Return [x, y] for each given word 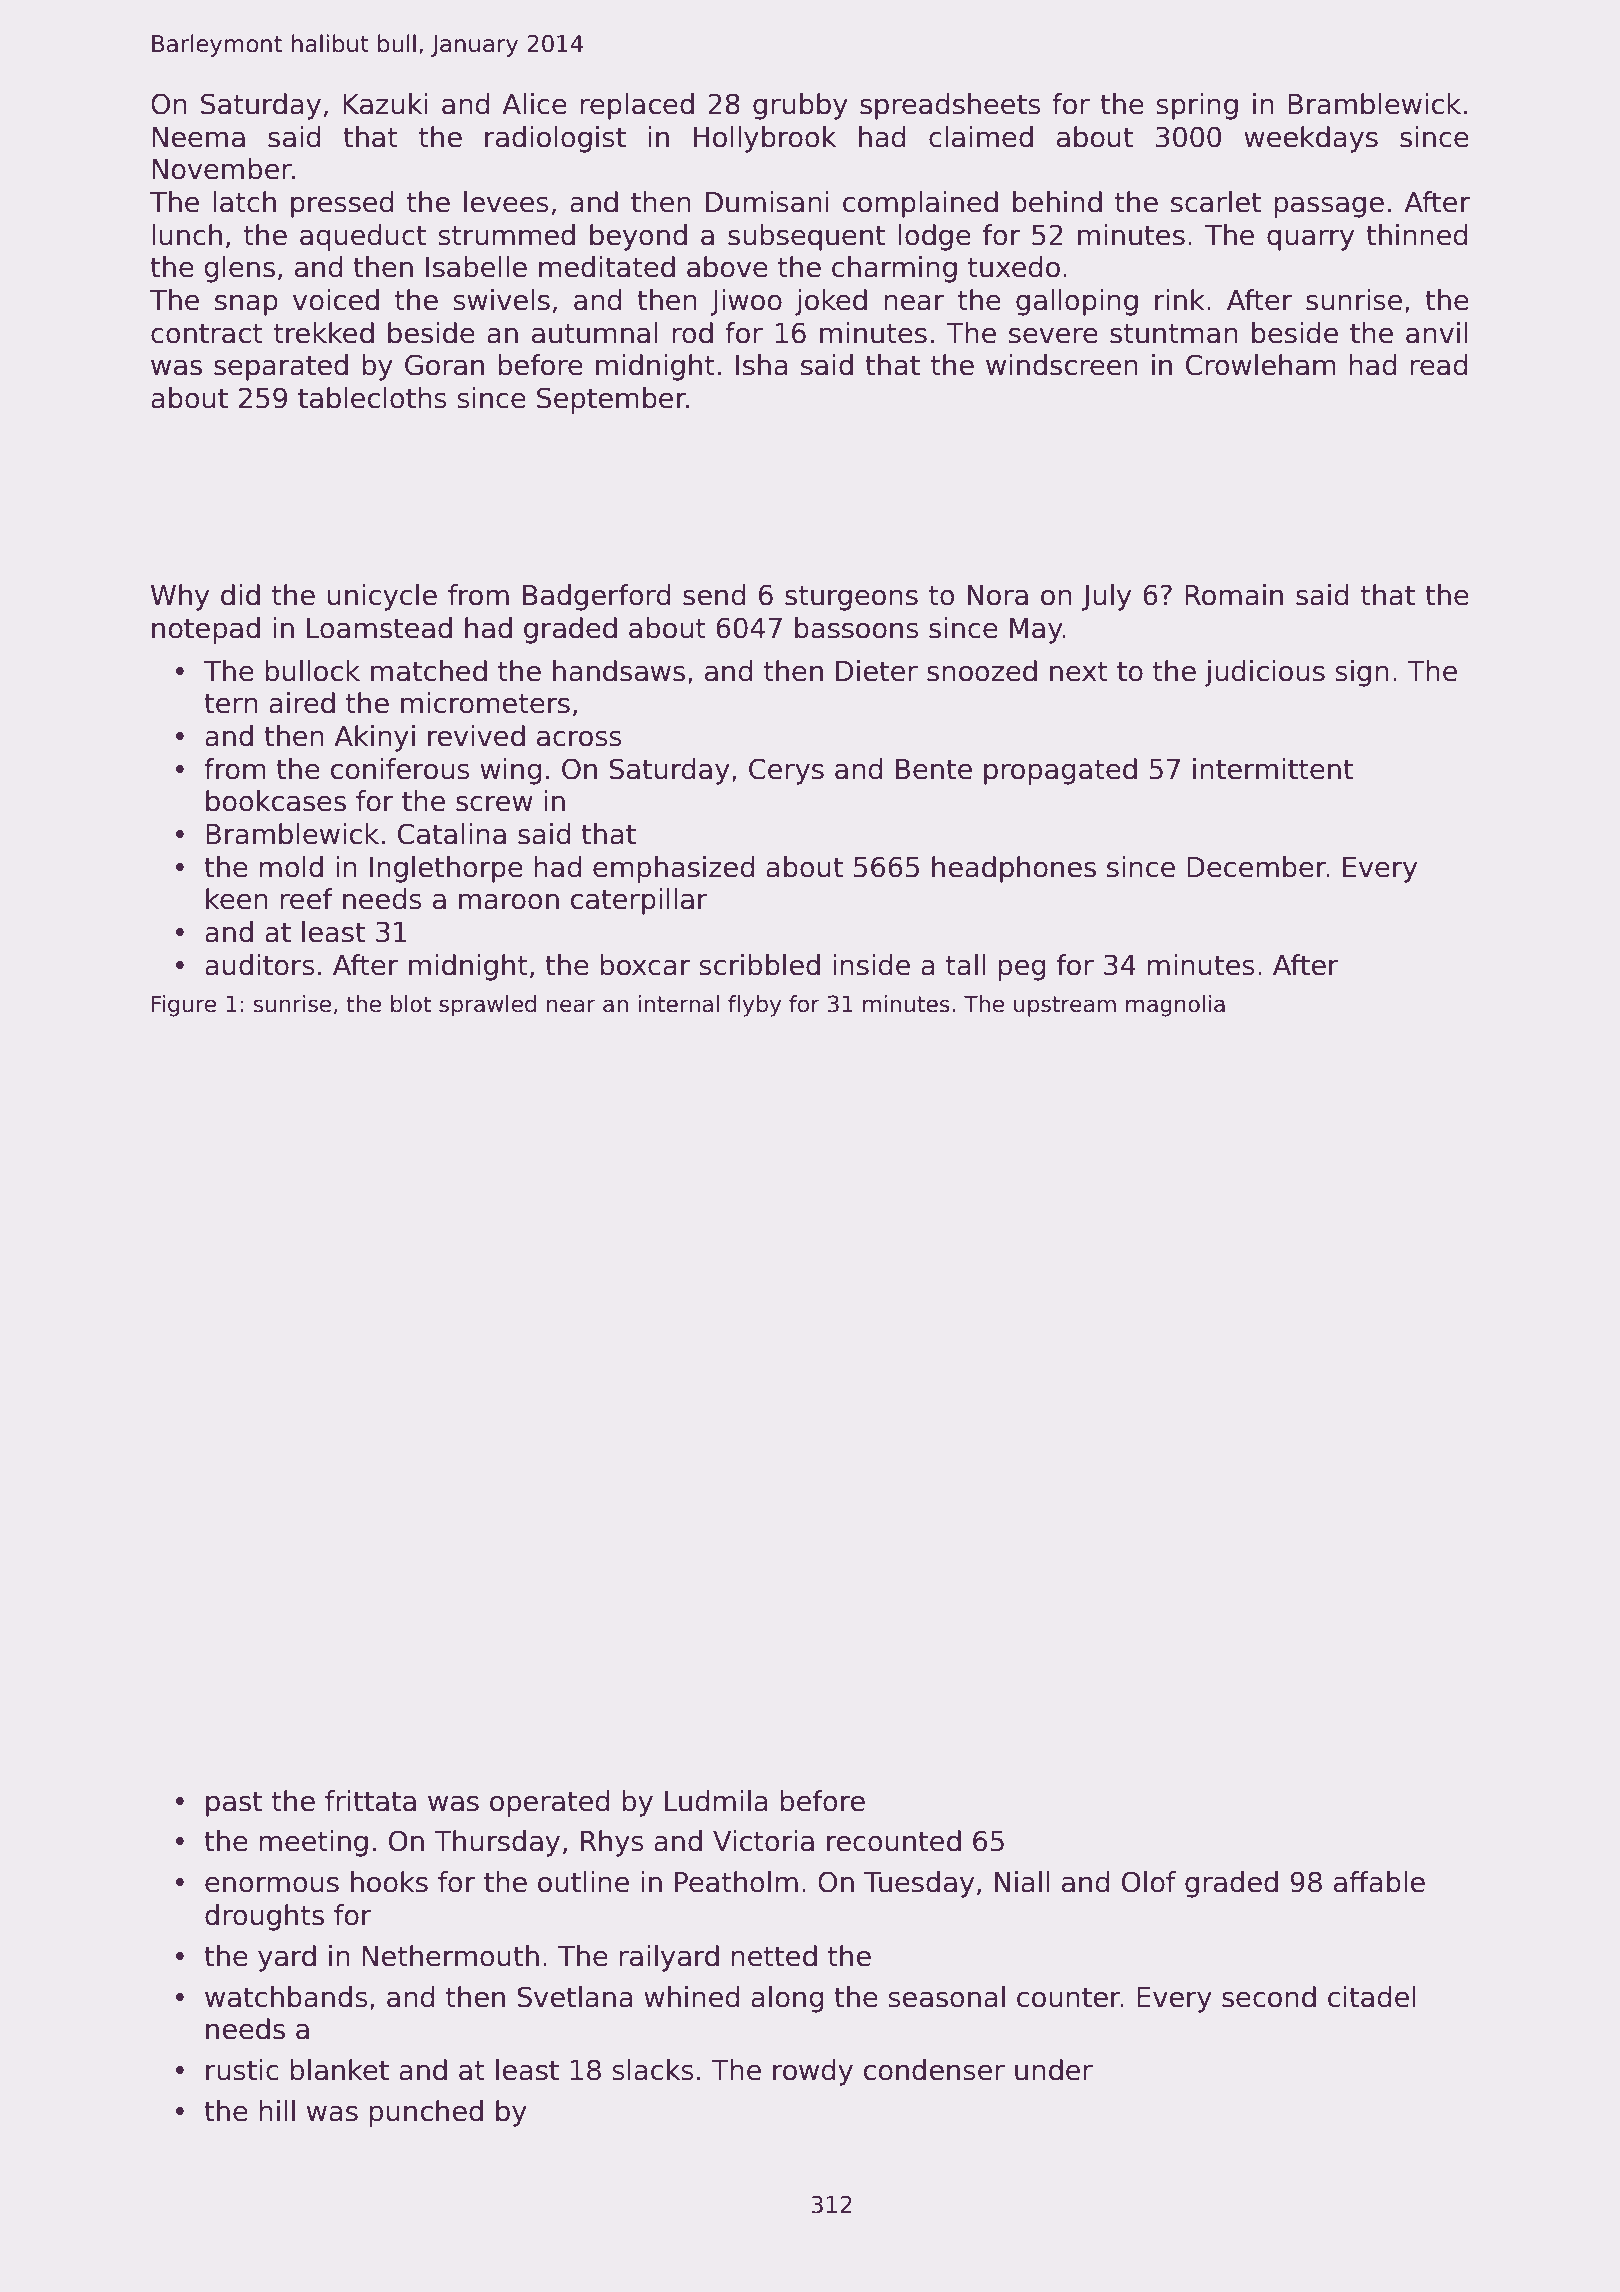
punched [426, 2113]
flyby [755, 1006]
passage [1329, 207]
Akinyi [374, 738]
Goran [444, 365]
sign [1362, 673]
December [1256, 867]
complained [920, 204]
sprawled [487, 1006]
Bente [934, 769]
